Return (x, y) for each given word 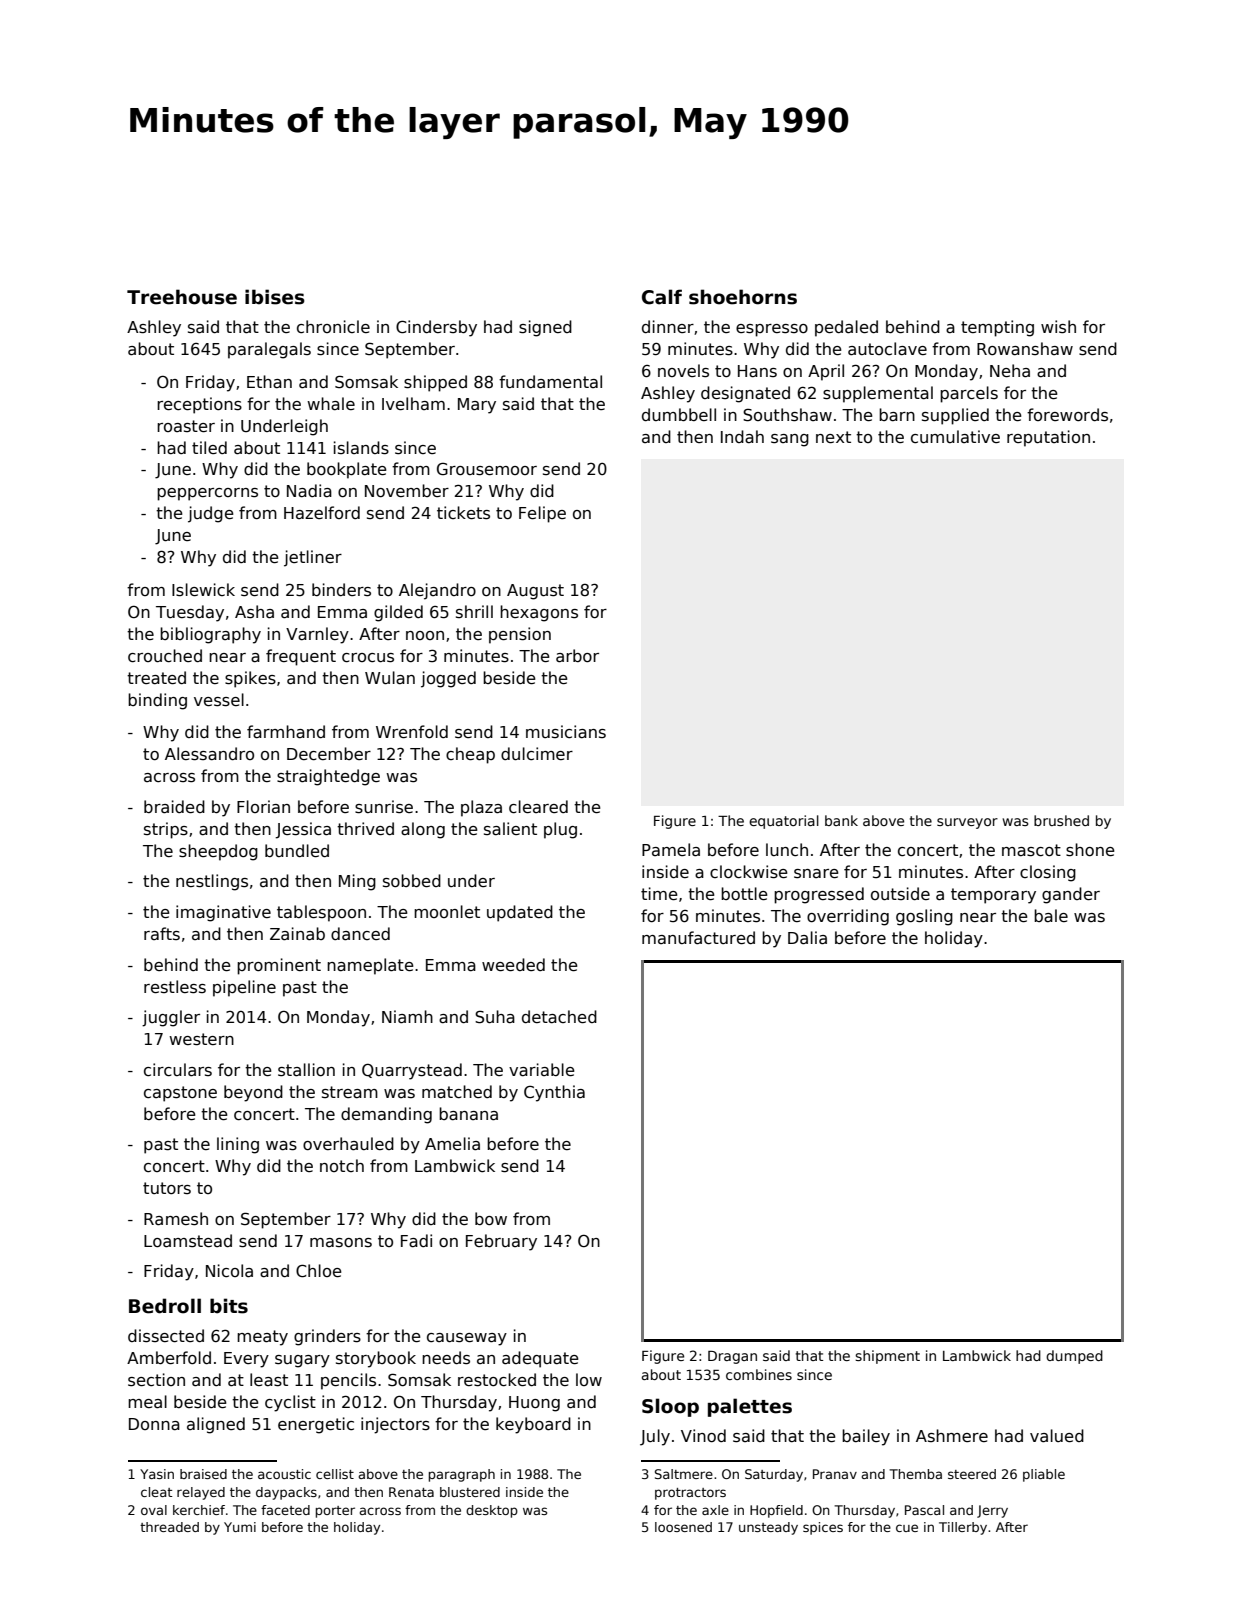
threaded (169, 1527)
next (833, 437)
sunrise (384, 807)
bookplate (347, 470)
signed (545, 328)
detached (559, 1017)
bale (1051, 916)
